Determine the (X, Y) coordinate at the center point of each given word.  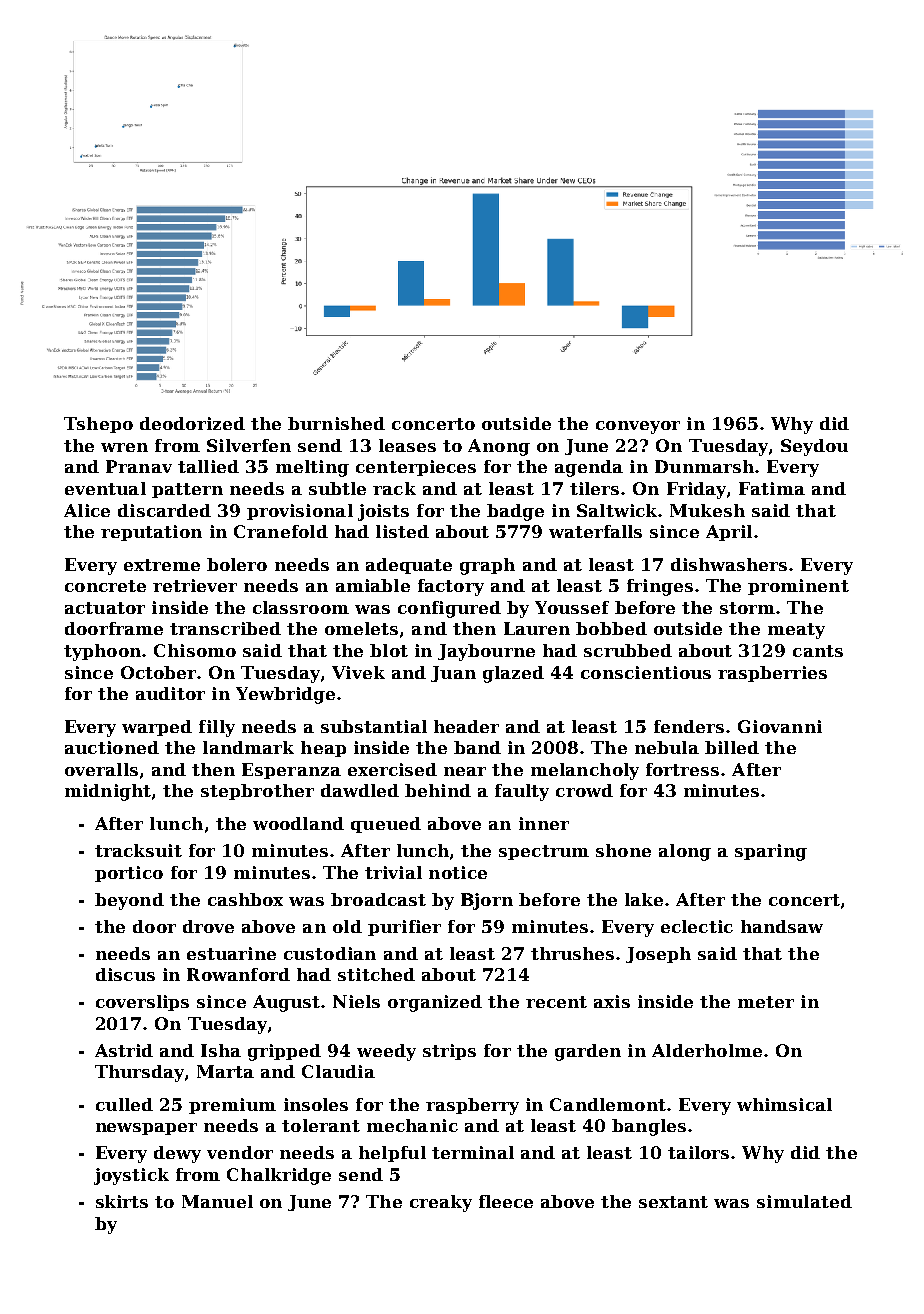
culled (124, 1104)
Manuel (217, 1201)
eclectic (697, 926)
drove (208, 926)
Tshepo (98, 425)
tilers (594, 488)
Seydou (814, 447)
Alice (87, 510)
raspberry (472, 1106)
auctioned (112, 747)
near (465, 771)
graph (487, 566)
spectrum (544, 852)
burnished (336, 423)
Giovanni (780, 726)
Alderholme (707, 1050)
